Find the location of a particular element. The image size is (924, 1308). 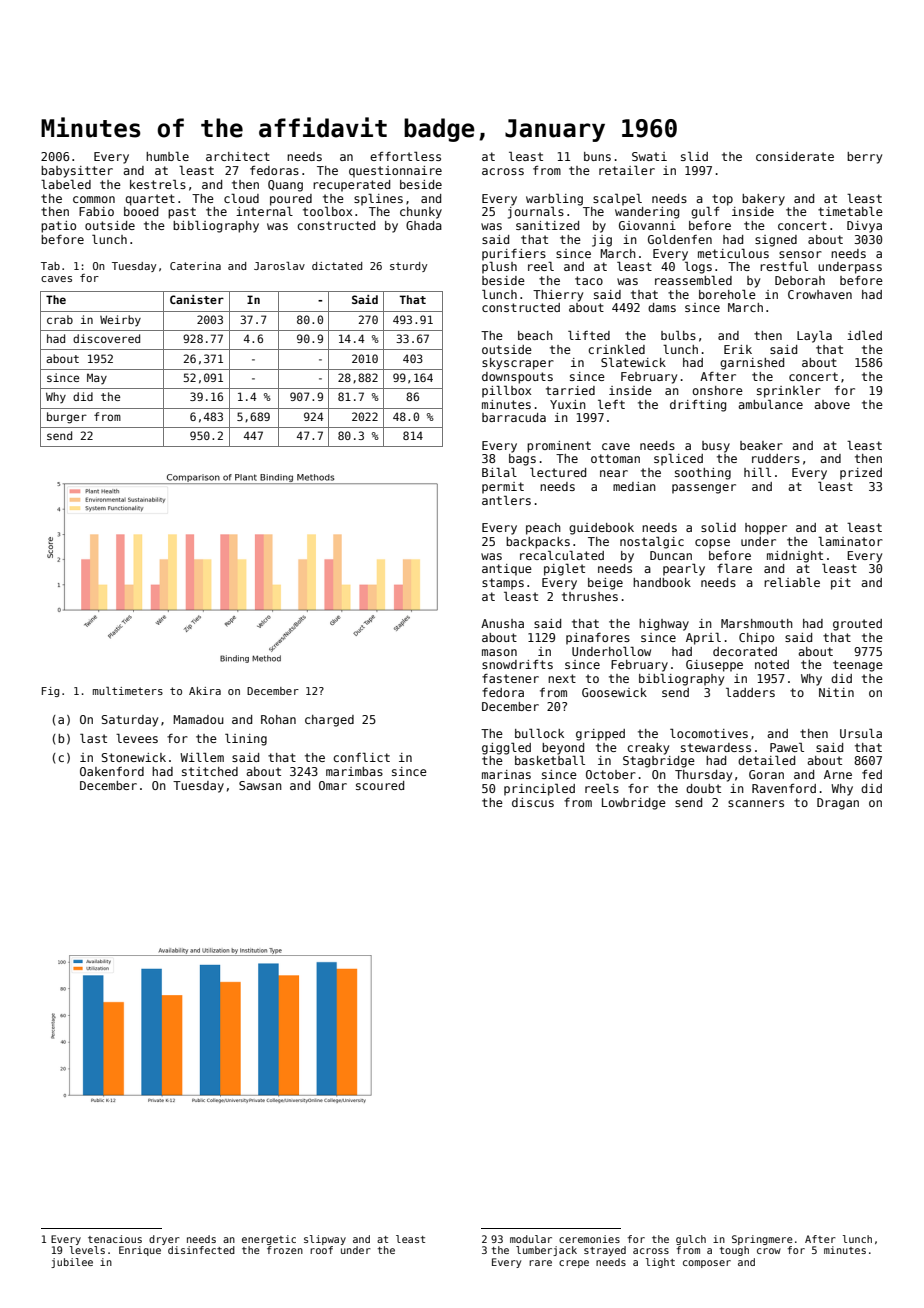

jubilee is located at coordinates (72, 1263).
